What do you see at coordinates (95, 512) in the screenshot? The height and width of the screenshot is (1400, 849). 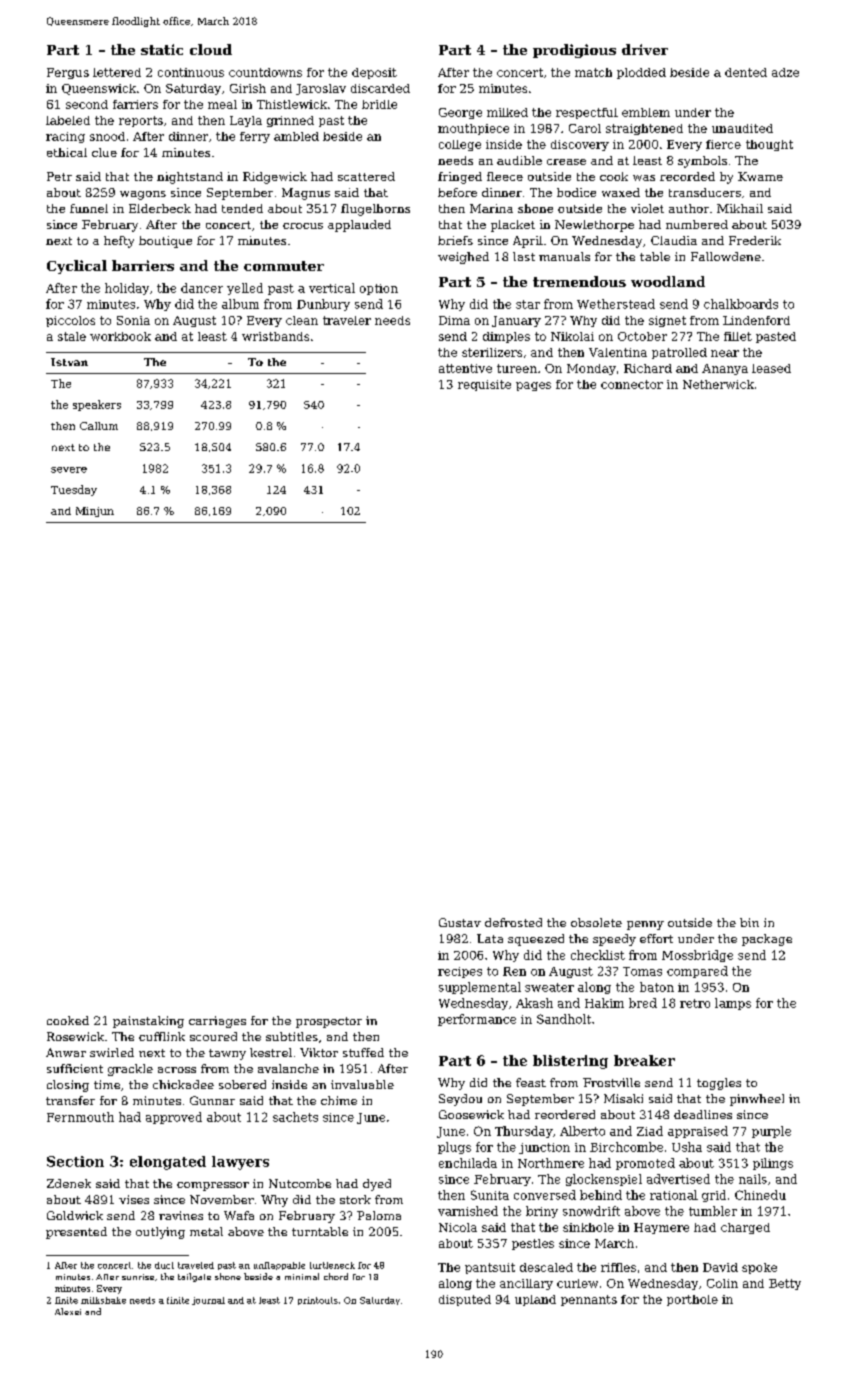 I see `Minjun` at bounding box center [95, 512].
